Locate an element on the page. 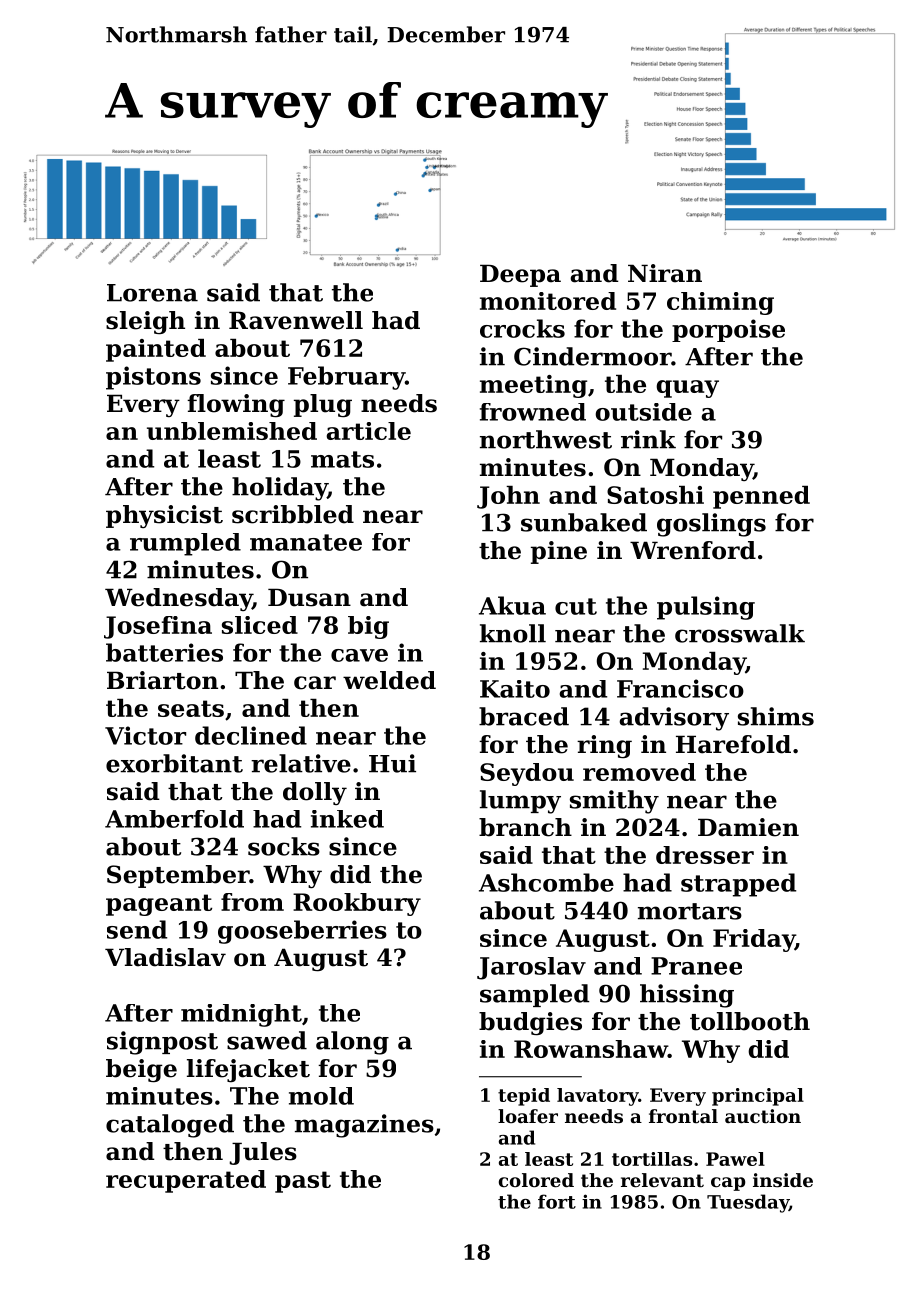 The width and height of the document is (924, 1311). physicist is located at coordinates (164, 516).
